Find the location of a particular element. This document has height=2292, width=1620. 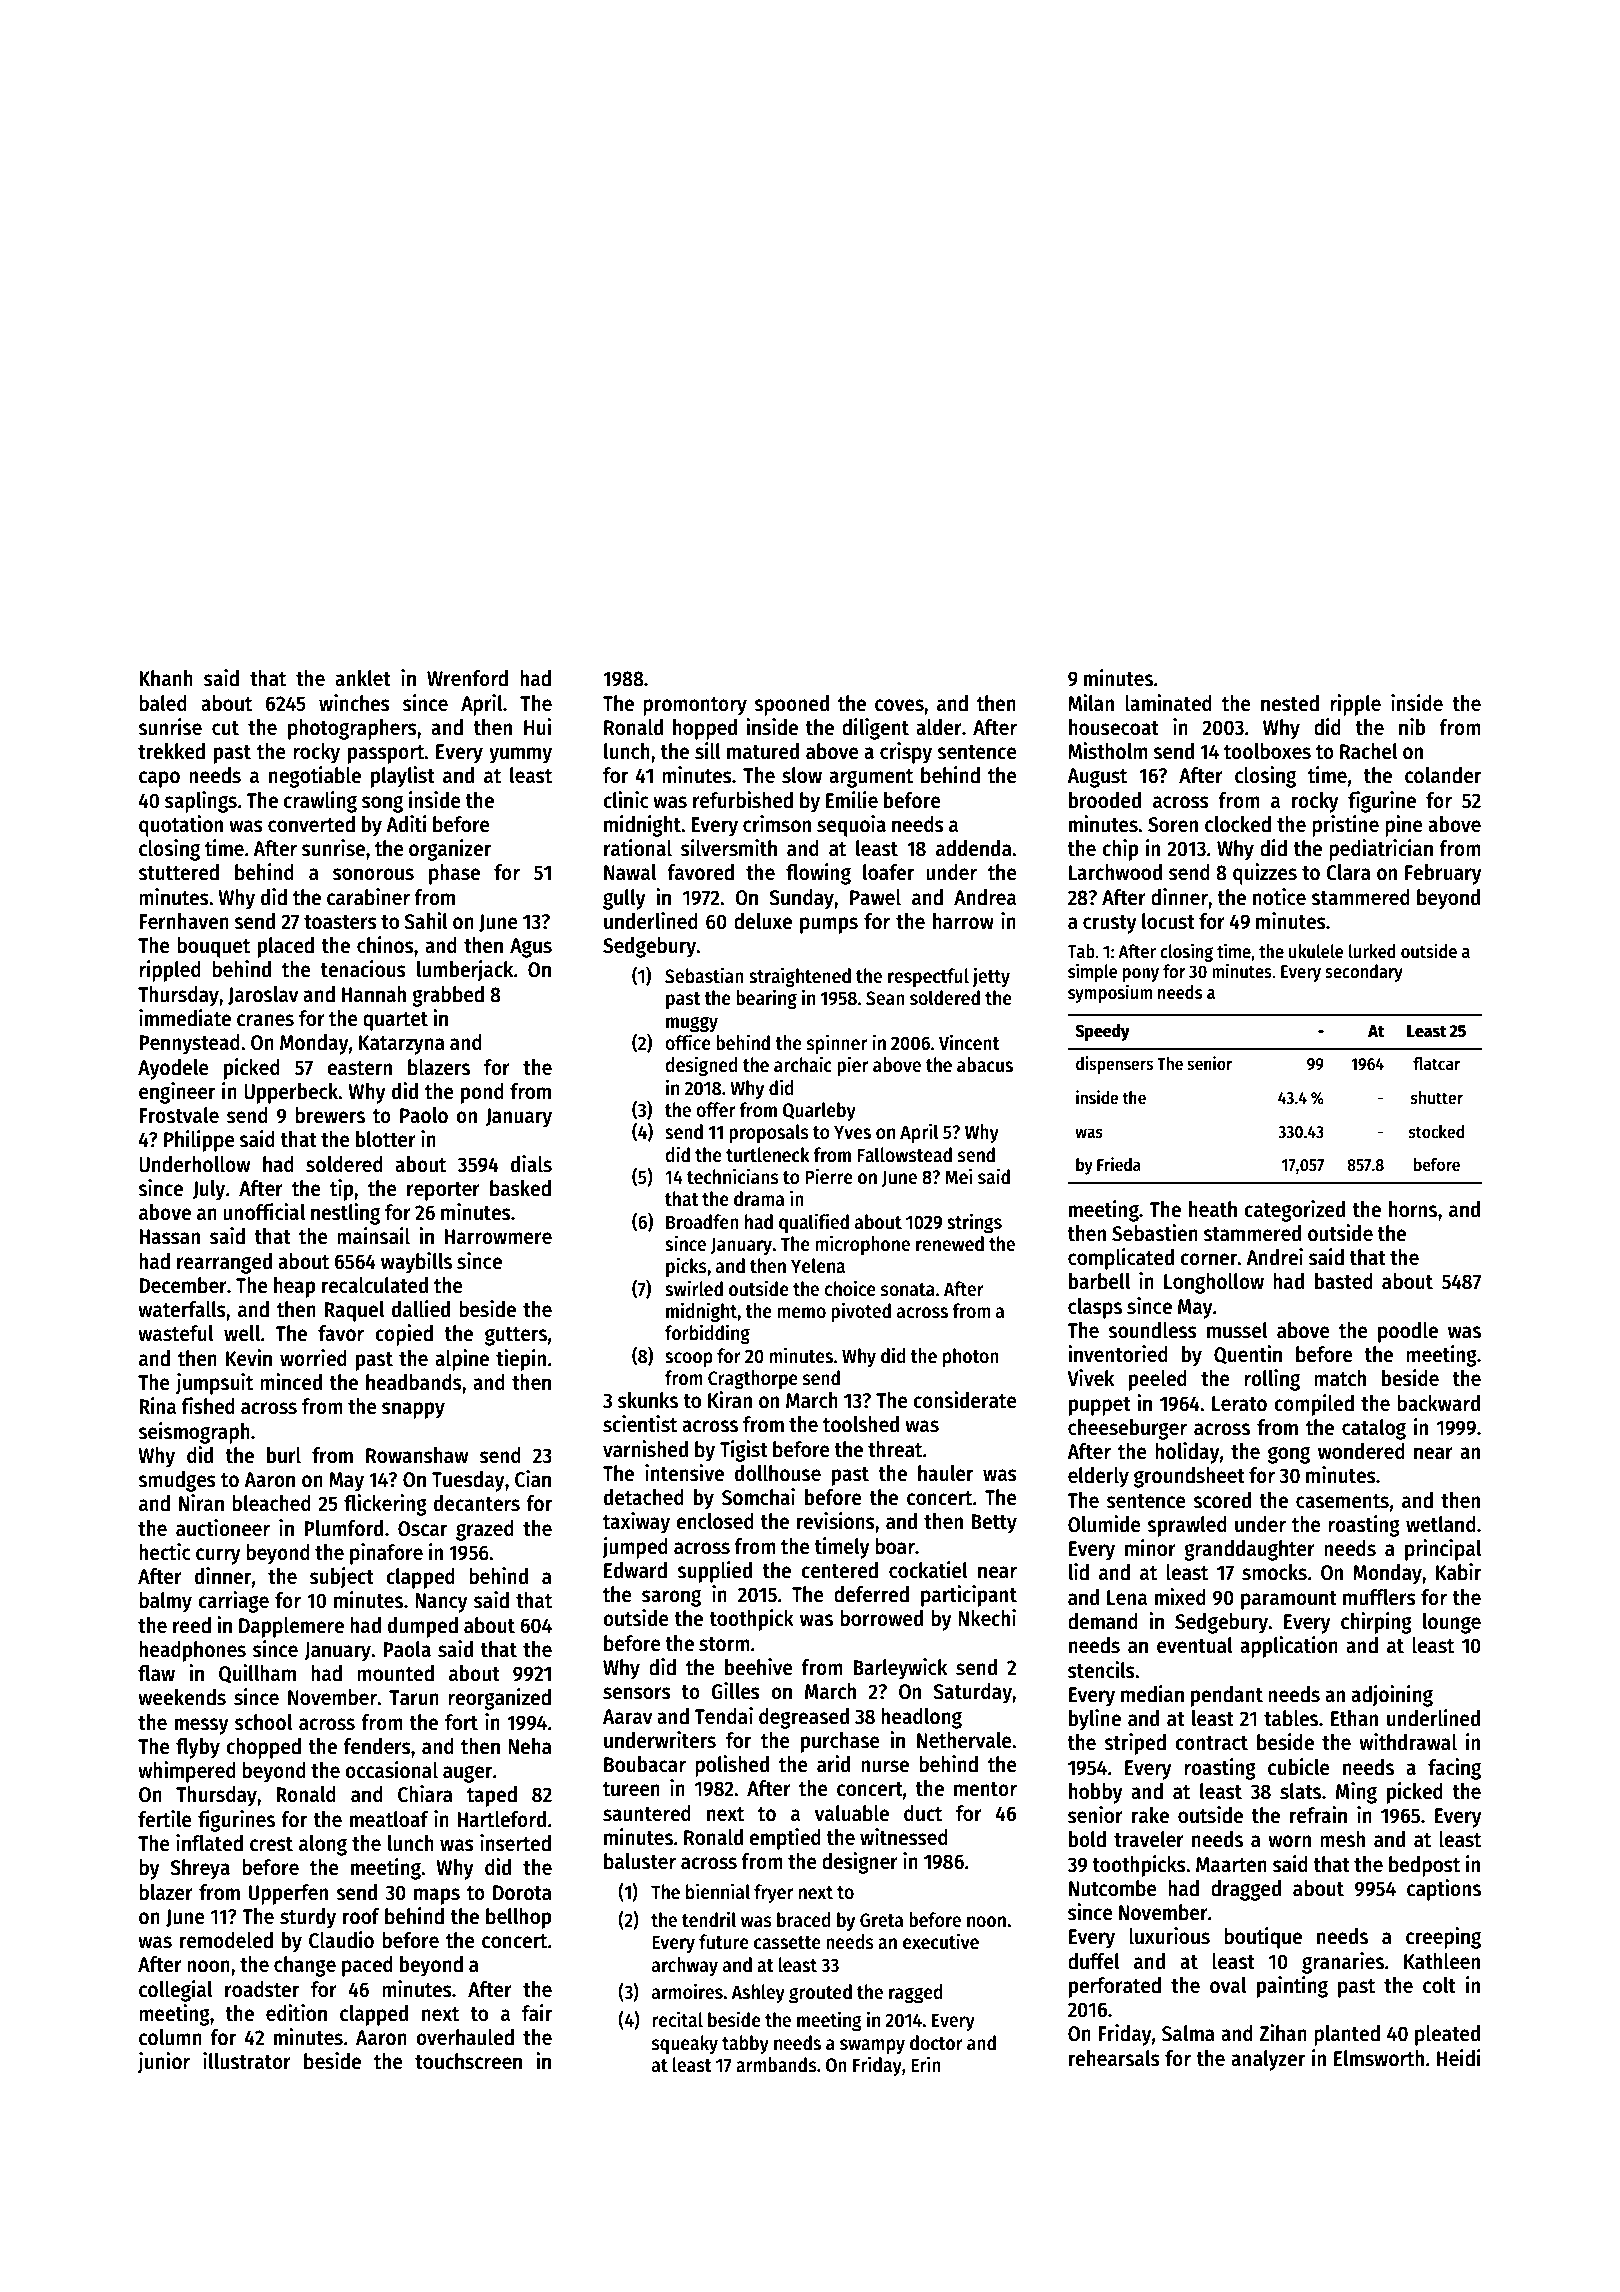

horns is located at coordinates (1413, 1209).
